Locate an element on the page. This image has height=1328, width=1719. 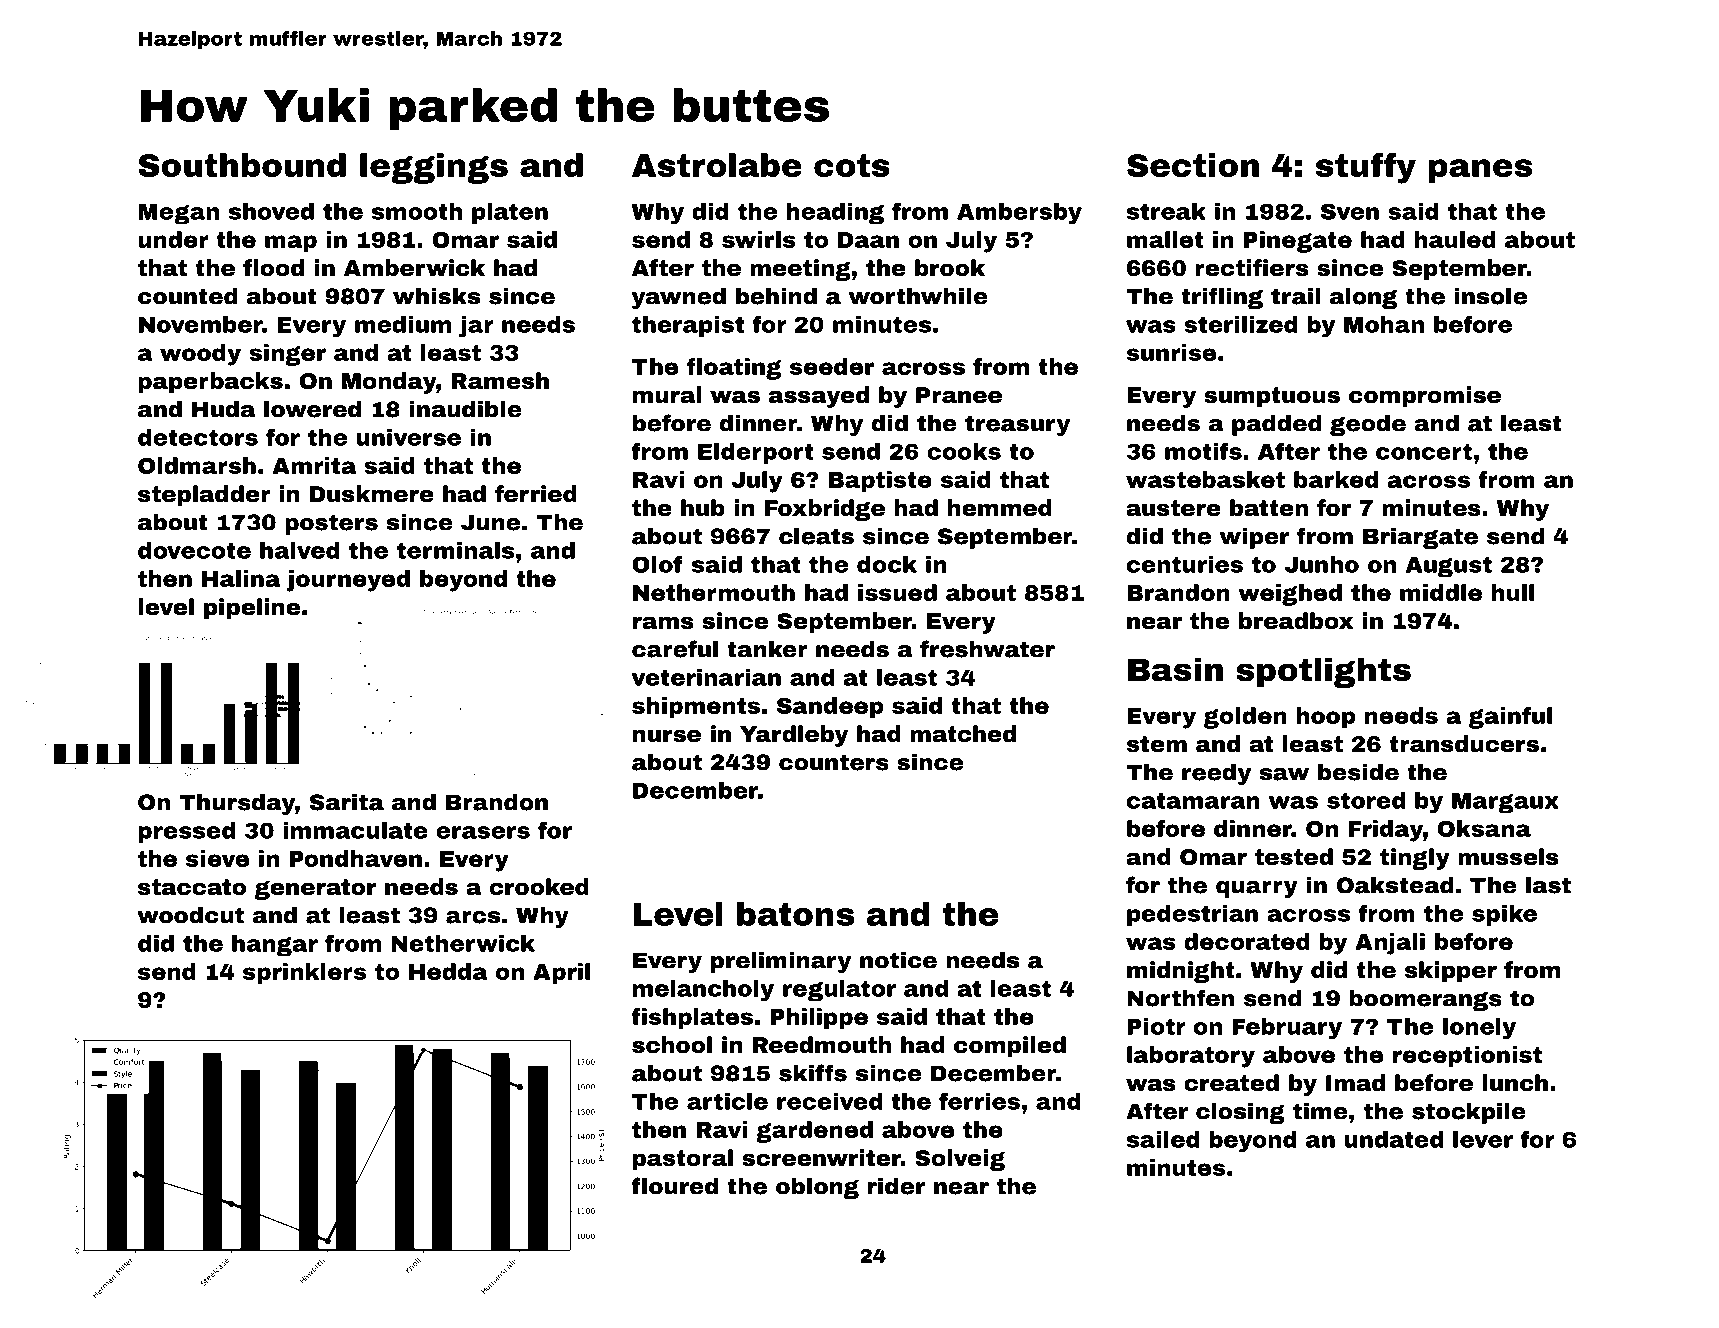
floured is located at coordinates (674, 1186).
